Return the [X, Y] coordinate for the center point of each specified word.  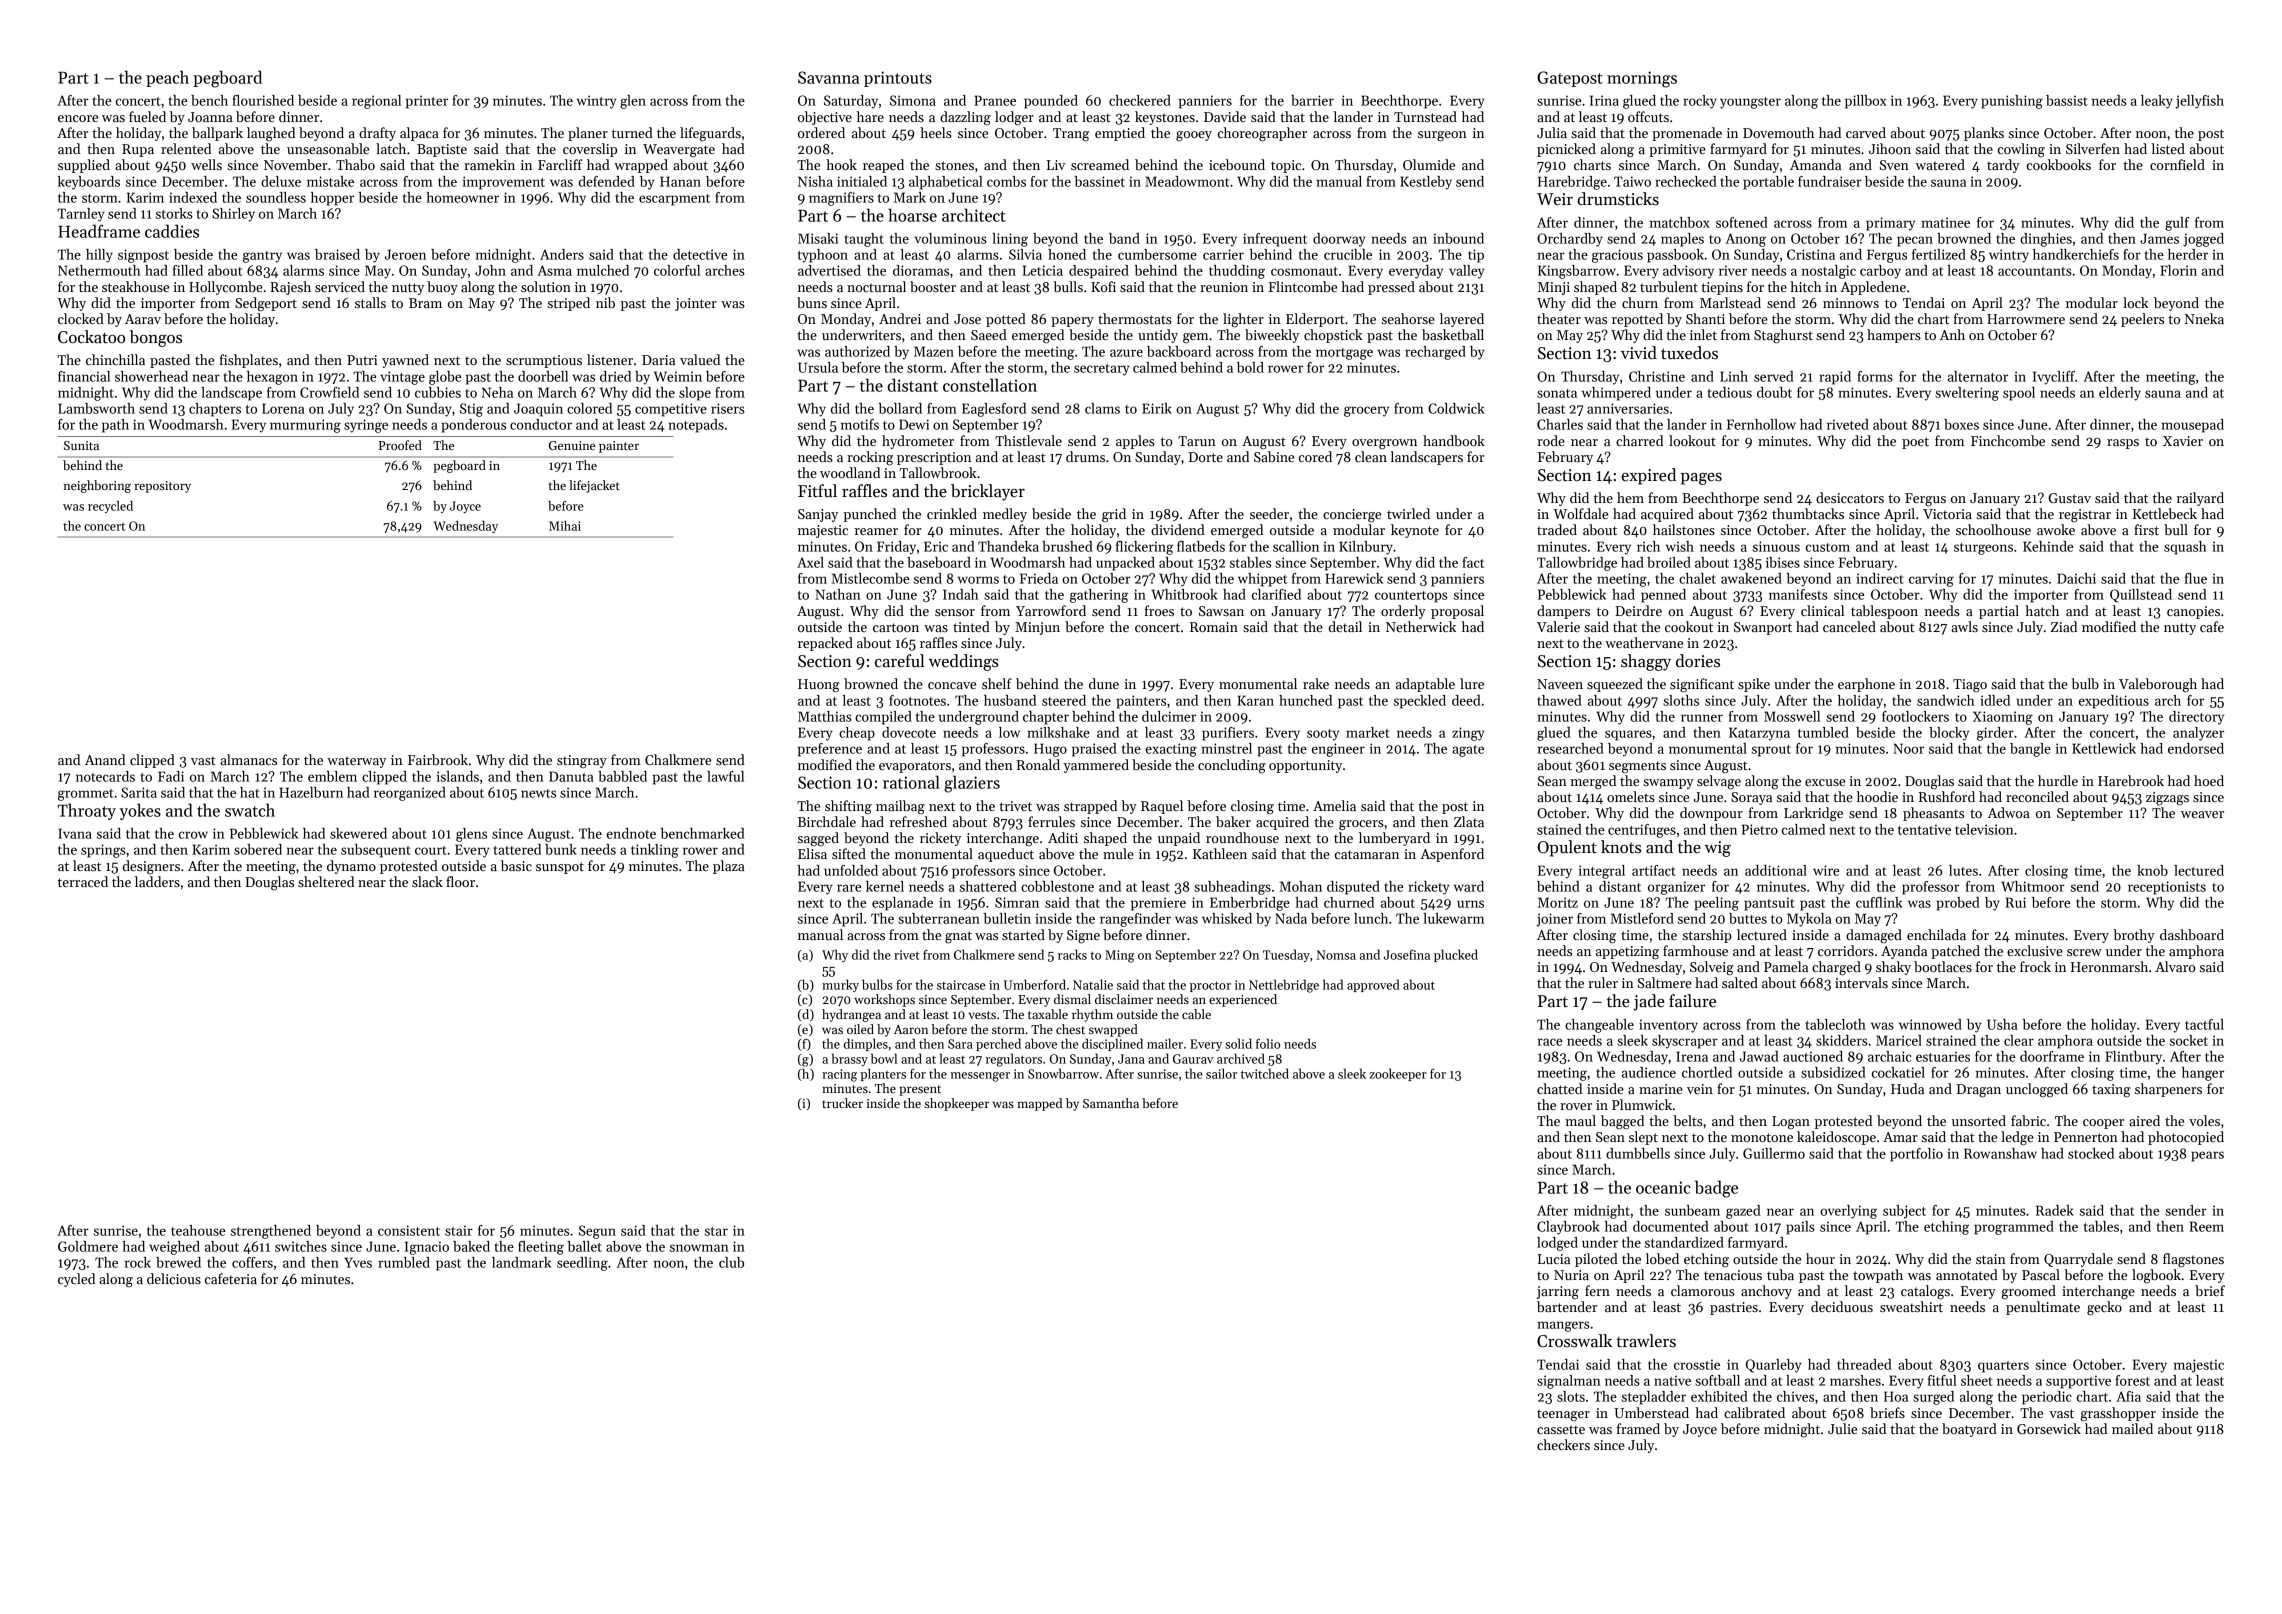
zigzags [2167, 799]
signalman [1569, 1382]
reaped [883, 166]
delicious [174, 1278]
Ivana [75, 833]
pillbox [1865, 102]
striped [569, 304]
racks [1072, 954]
